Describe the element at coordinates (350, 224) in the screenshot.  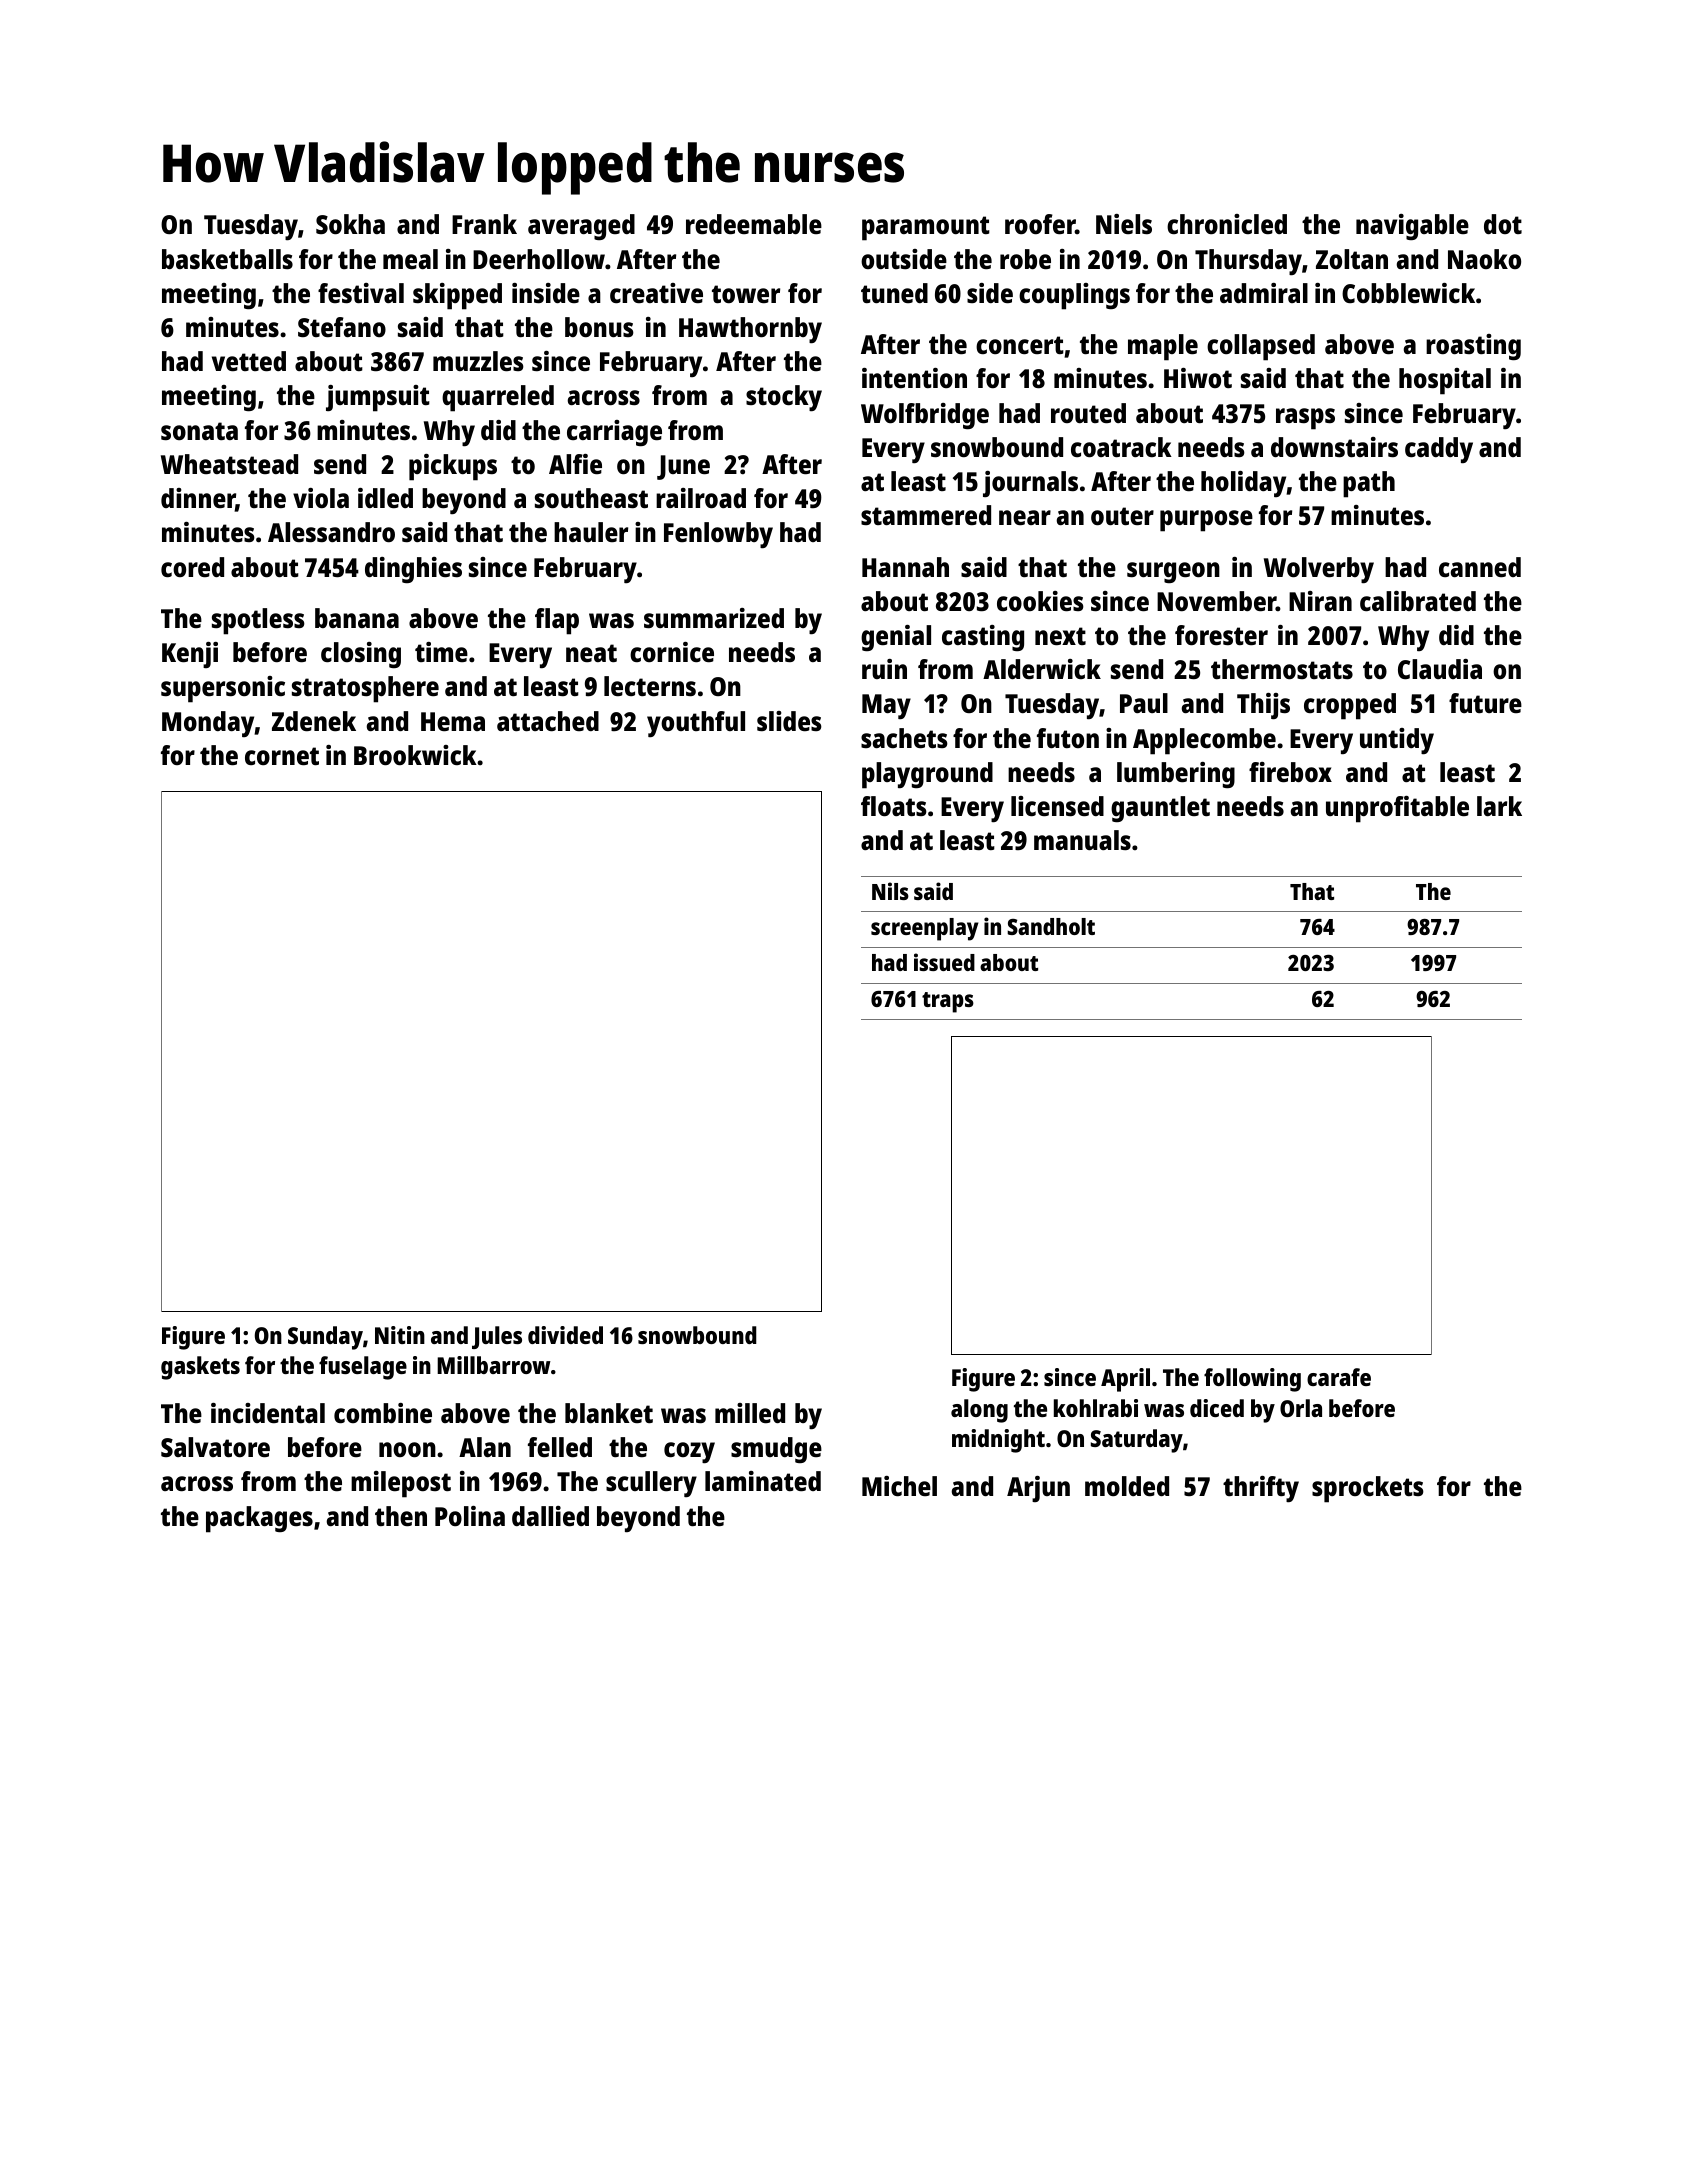
I see `Sokha` at that location.
